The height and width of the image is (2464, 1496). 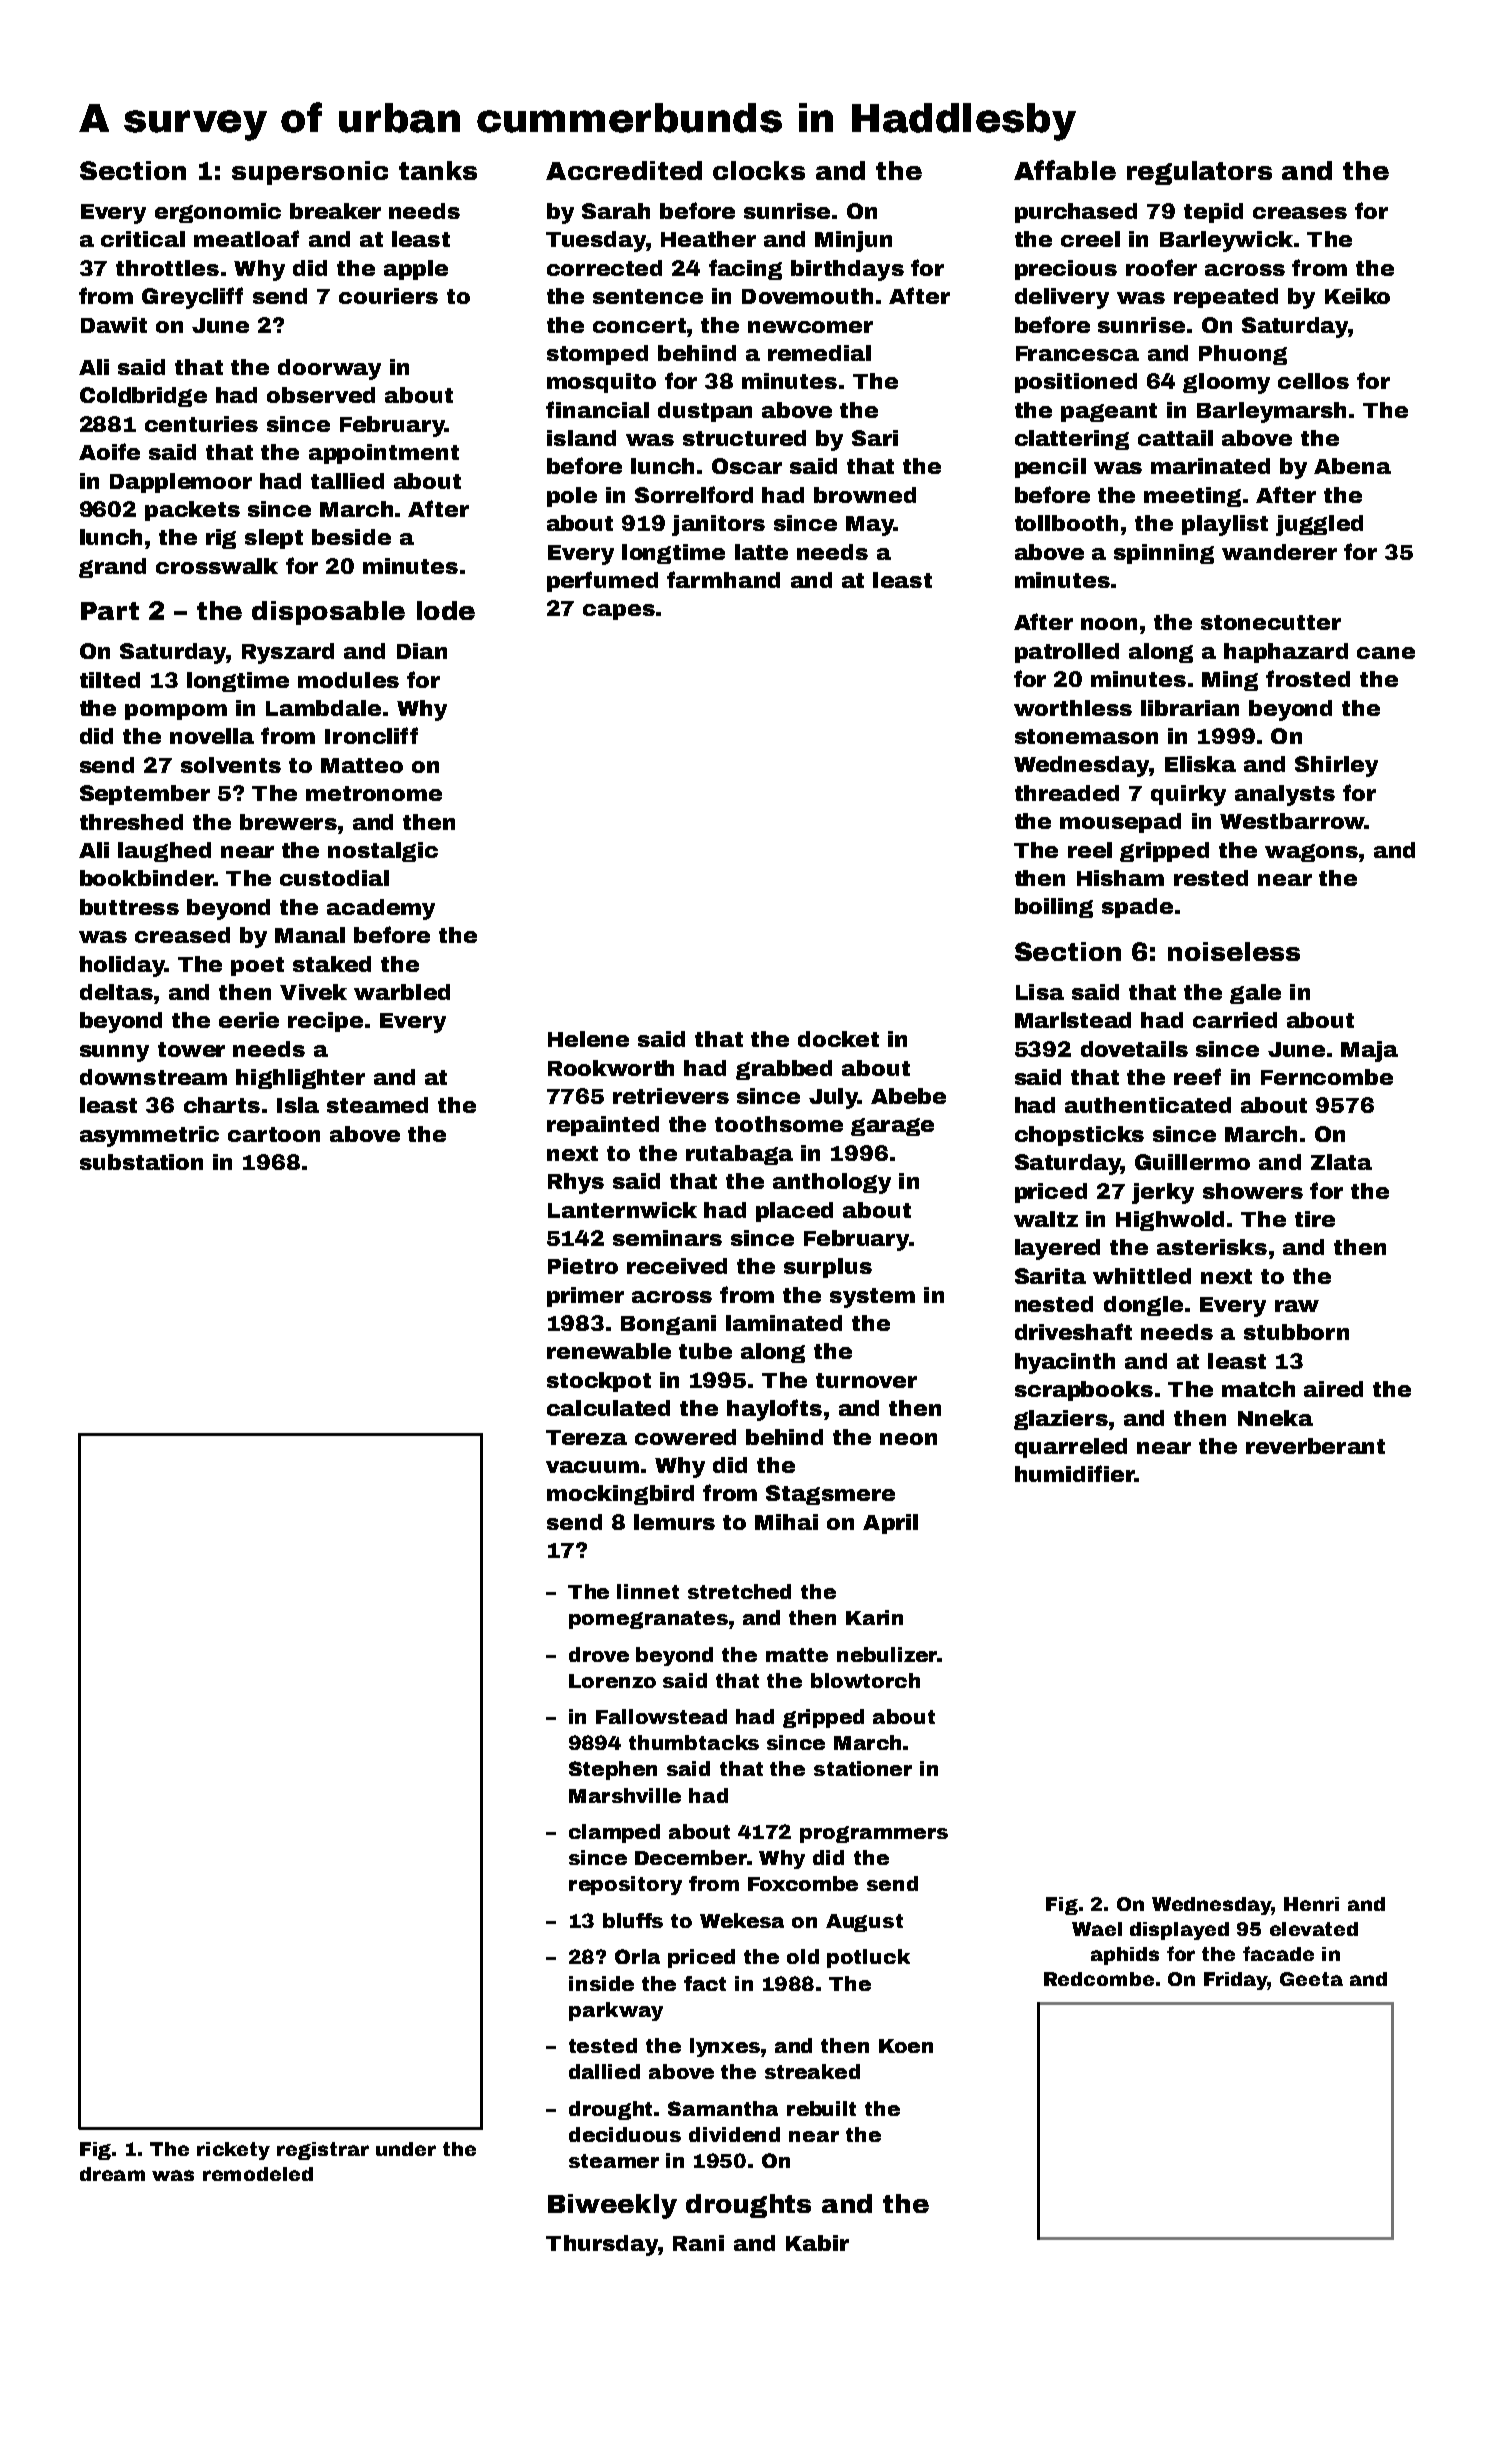 What do you see at coordinates (1315, 1446) in the image?
I see `reverberant` at bounding box center [1315, 1446].
